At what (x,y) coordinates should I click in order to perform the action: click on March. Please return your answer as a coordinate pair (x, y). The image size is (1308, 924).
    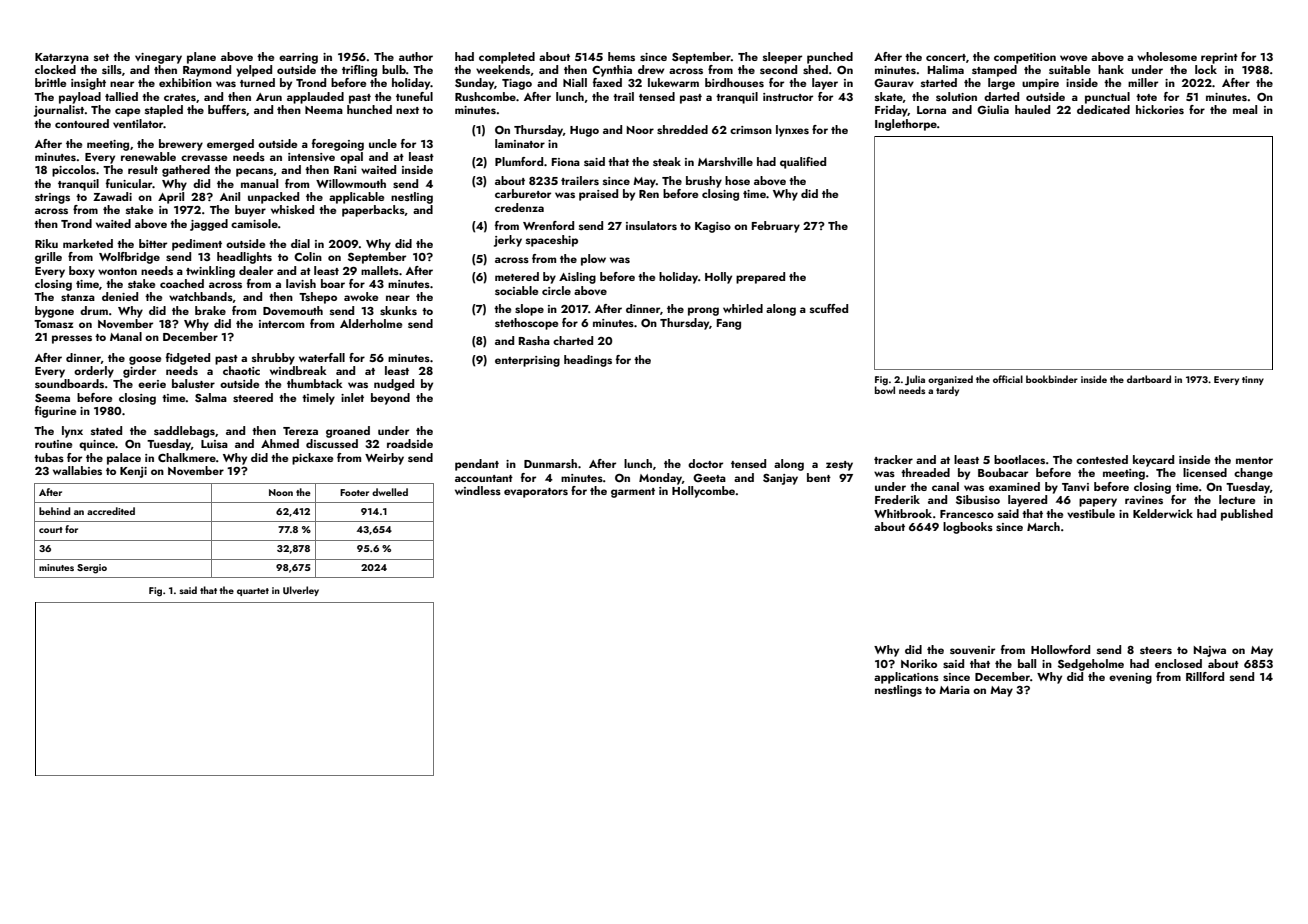
    Looking at the image, I should click on (1043, 526).
